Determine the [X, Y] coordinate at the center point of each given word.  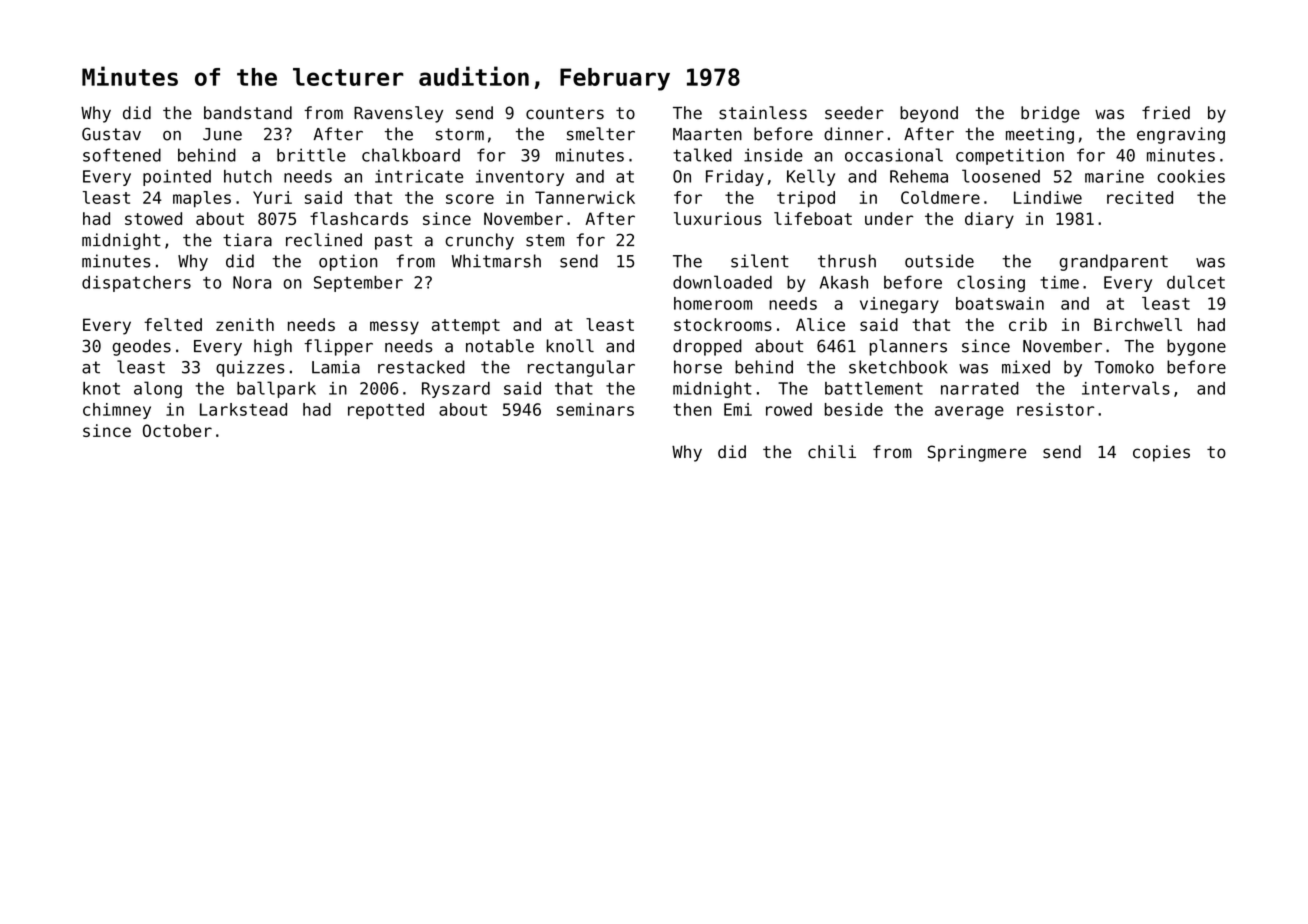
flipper [338, 347]
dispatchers [136, 284]
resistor [1055, 409]
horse [698, 367]
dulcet [1196, 282]
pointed [177, 178]
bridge [1050, 114]
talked [702, 155]
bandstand [248, 113]
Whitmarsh [496, 261]
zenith [245, 324]
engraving [1181, 135]
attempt [466, 327]
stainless [763, 113]
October [177, 430]
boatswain [1000, 303]
